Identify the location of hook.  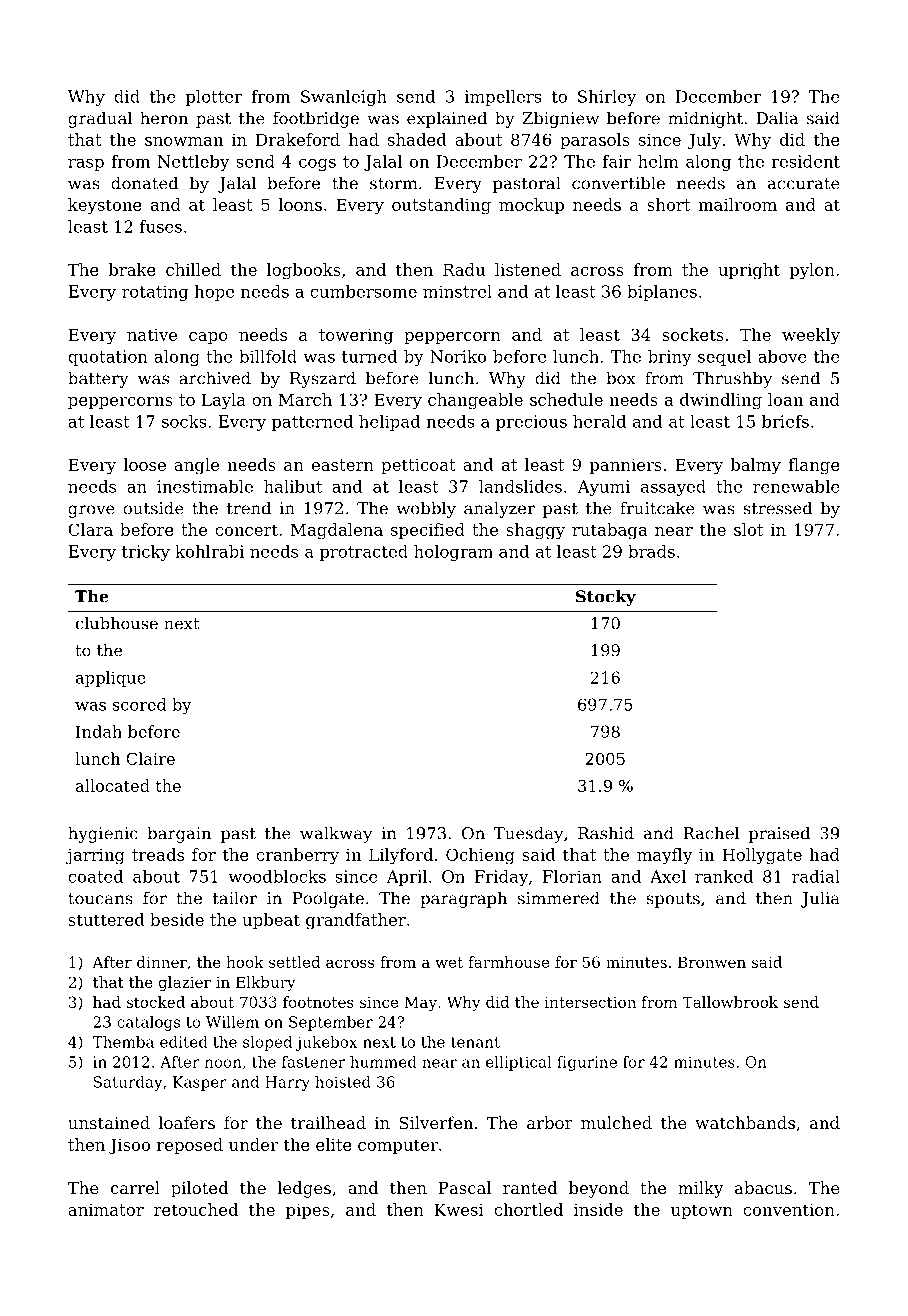
(245, 962).
